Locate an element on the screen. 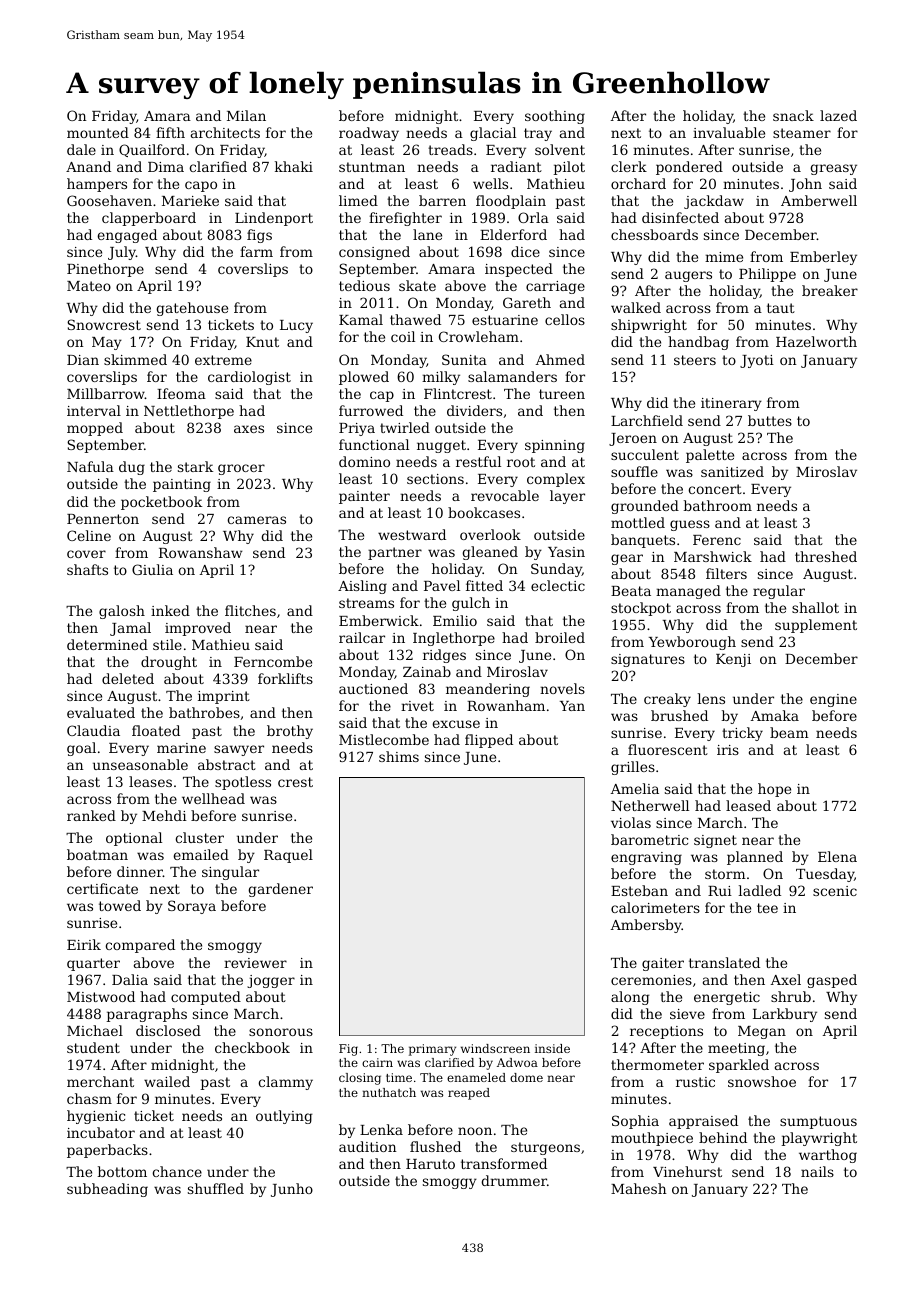 The width and height of the screenshot is (924, 1308). energetic is located at coordinates (727, 998).
